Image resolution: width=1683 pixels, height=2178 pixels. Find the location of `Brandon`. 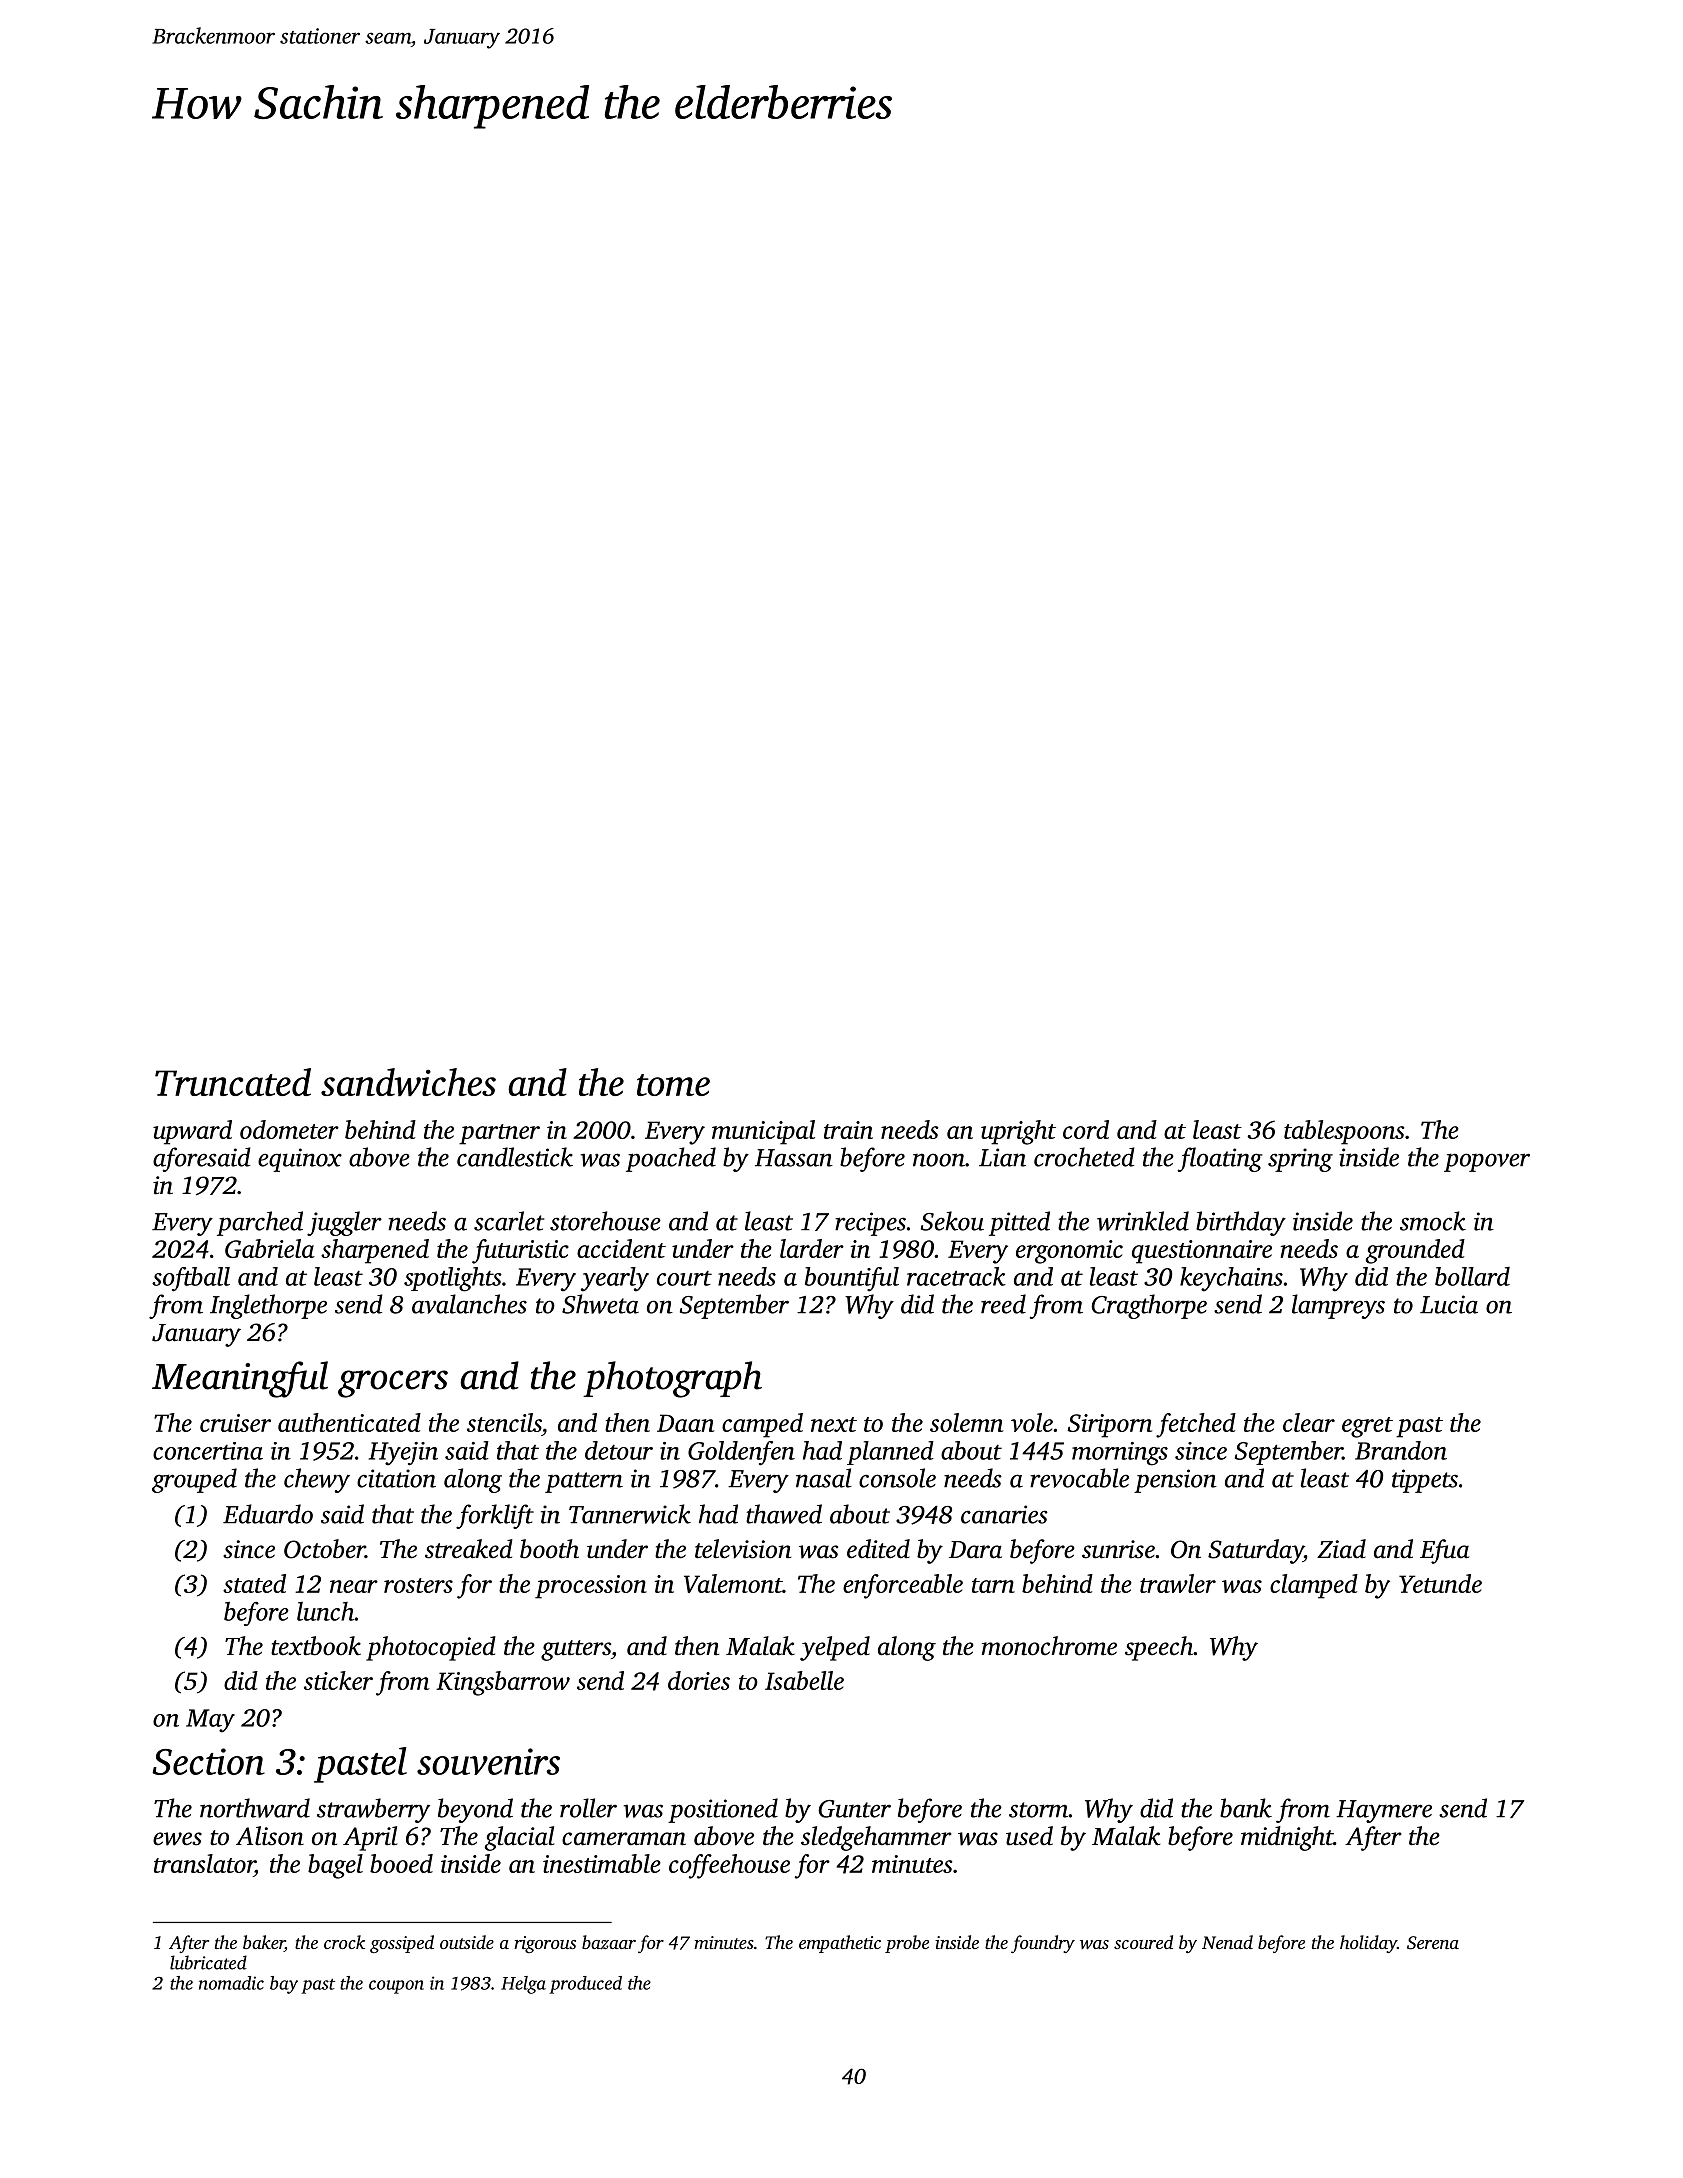

Brandon is located at coordinates (1401, 1450).
